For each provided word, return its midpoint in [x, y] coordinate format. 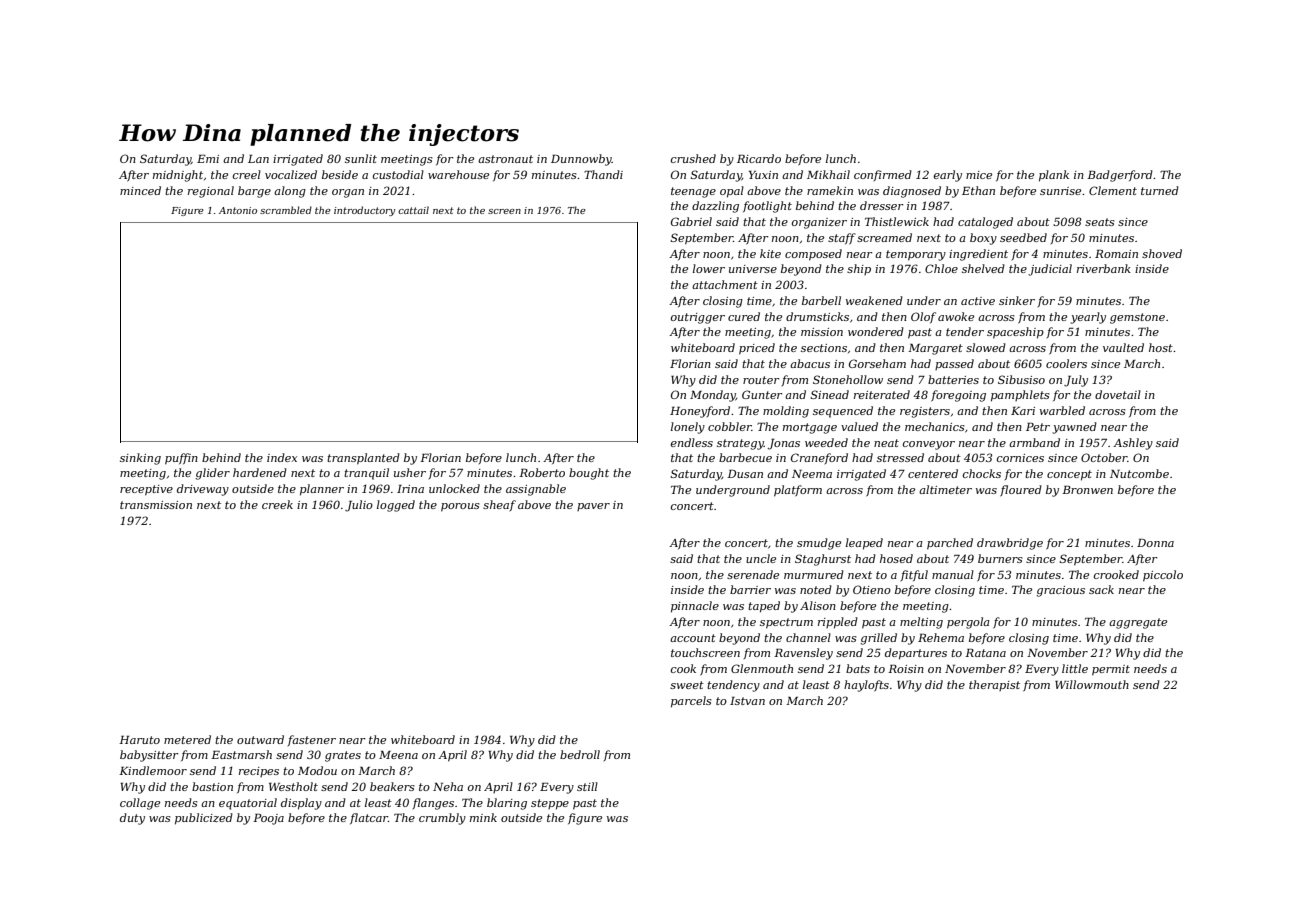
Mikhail [828, 174]
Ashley [1133, 444]
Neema [812, 474]
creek [277, 504]
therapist [994, 685]
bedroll [580, 754]
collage [140, 804]
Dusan [745, 474]
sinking [140, 459]
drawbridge [1010, 544]
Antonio [238, 210]
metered [187, 739]
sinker [1017, 300]
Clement [1113, 190]
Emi [208, 159]
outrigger [698, 318]
